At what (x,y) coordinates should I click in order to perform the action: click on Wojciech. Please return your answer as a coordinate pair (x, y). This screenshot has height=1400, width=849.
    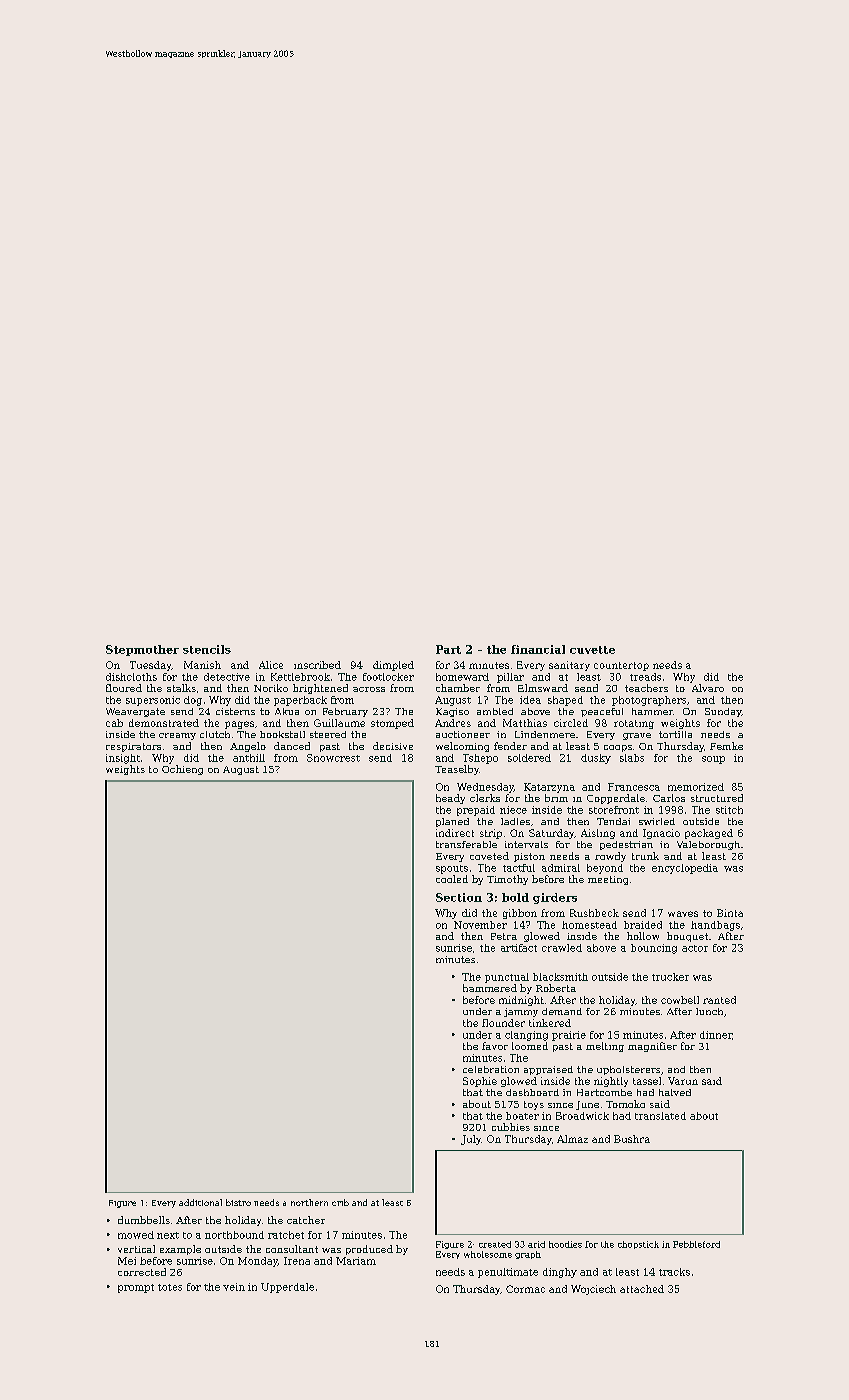
    Looking at the image, I should click on (593, 1290).
